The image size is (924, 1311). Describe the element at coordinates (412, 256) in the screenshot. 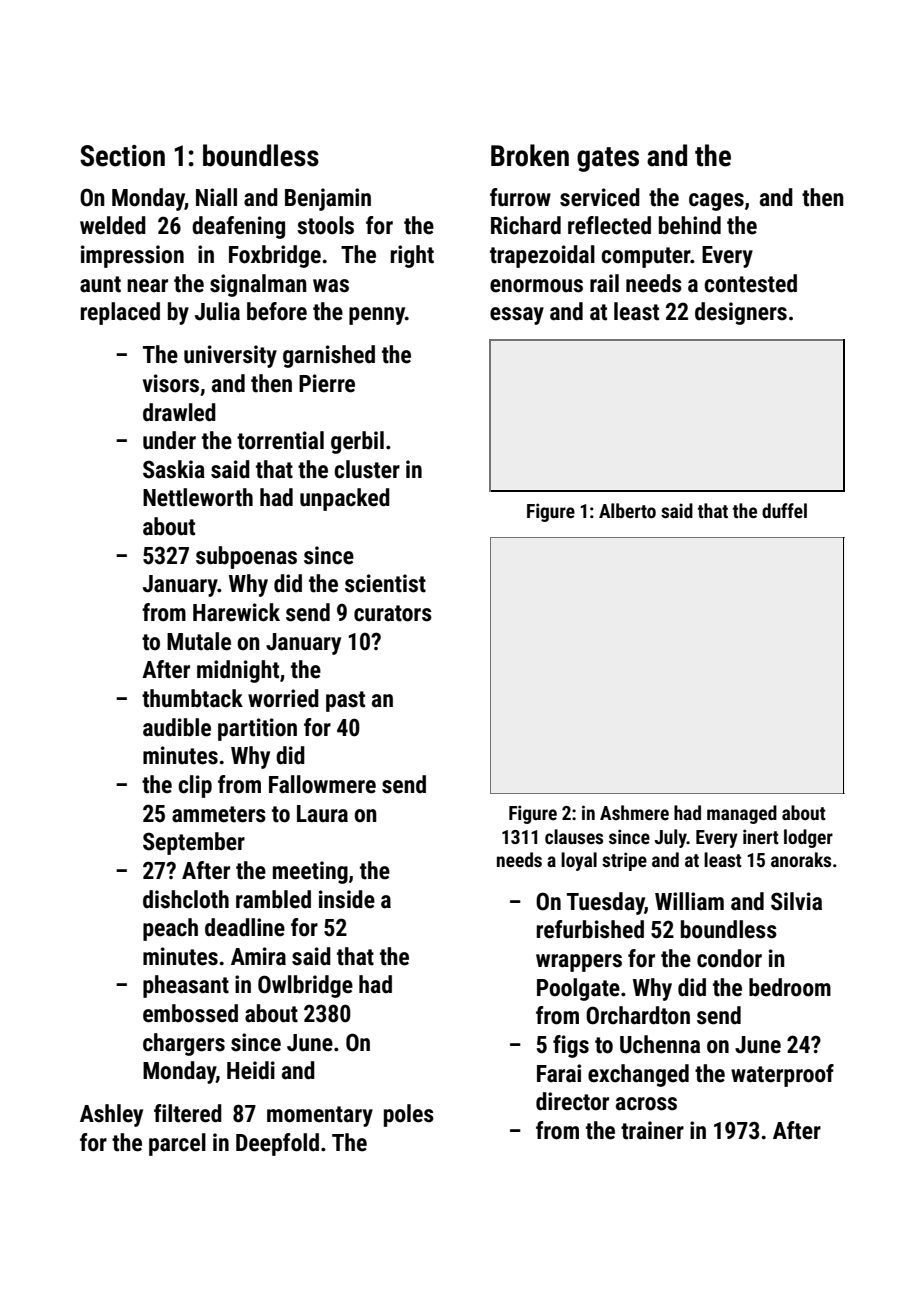

I see `right` at that location.
